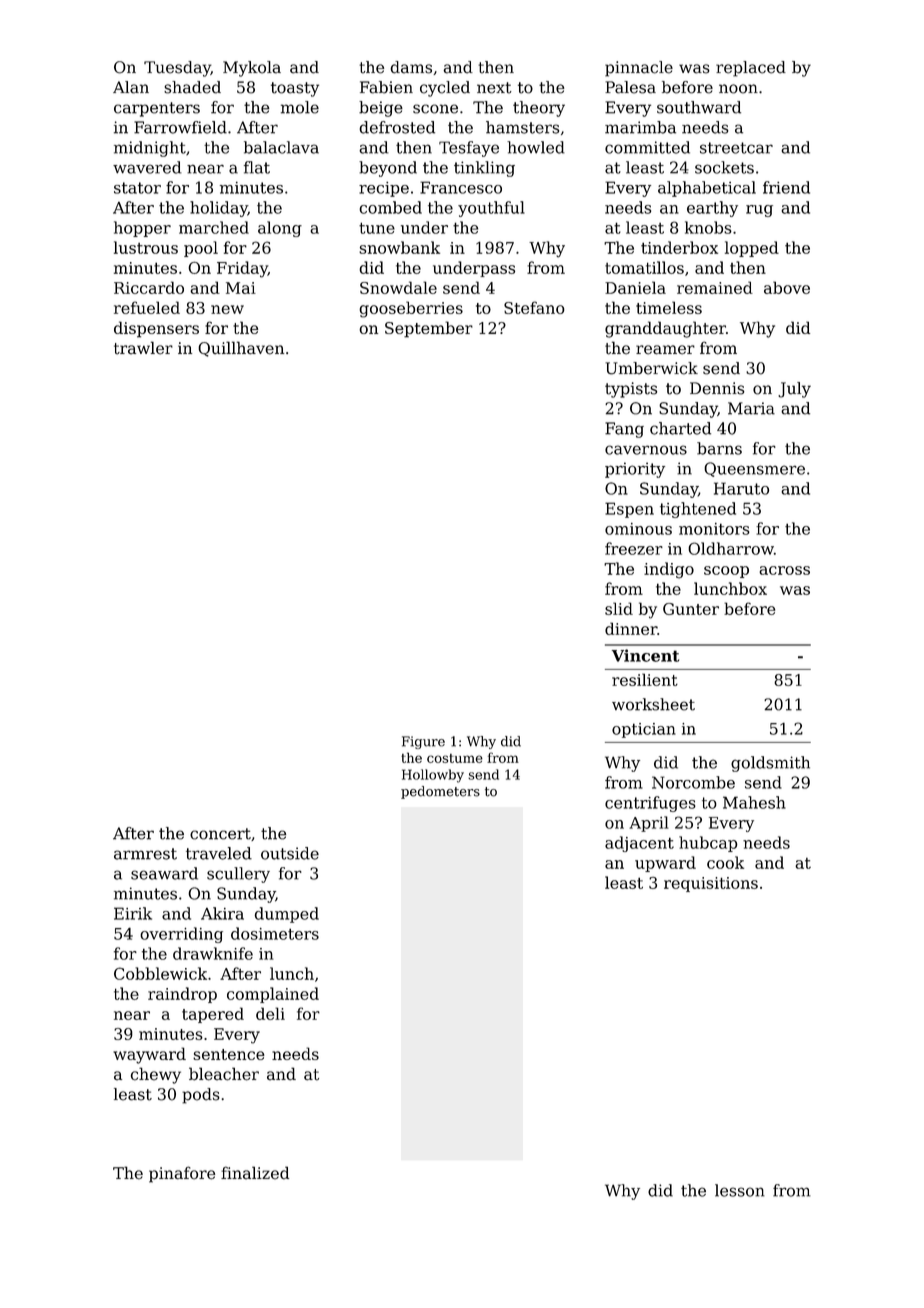 The image size is (924, 1308). Describe the element at coordinates (751, 69) in the screenshot. I see `replaced` at that location.
